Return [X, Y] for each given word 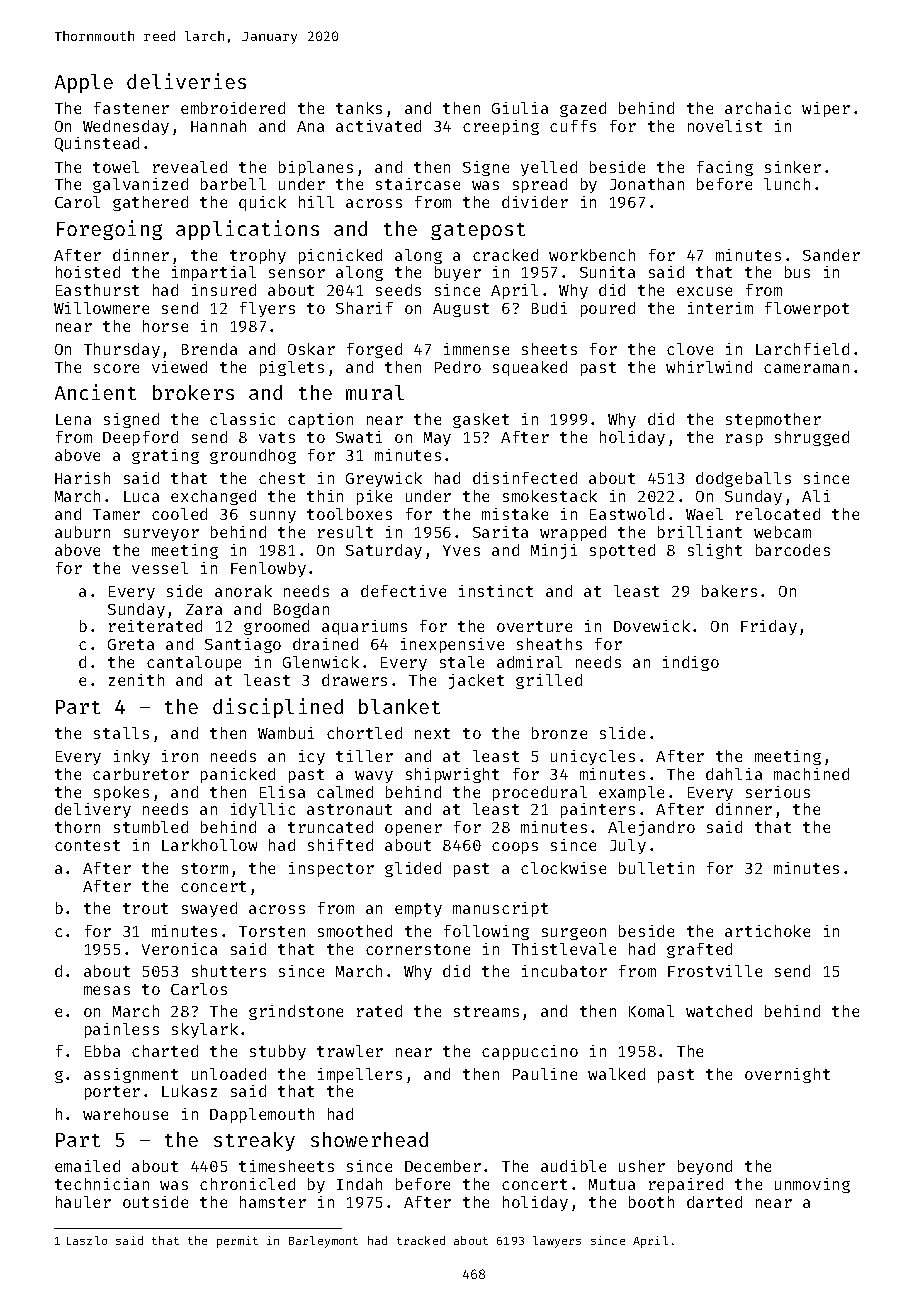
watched [719, 1011]
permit [237, 1242]
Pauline [545, 1074]
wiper [826, 109]
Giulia [520, 108]
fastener [131, 108]
